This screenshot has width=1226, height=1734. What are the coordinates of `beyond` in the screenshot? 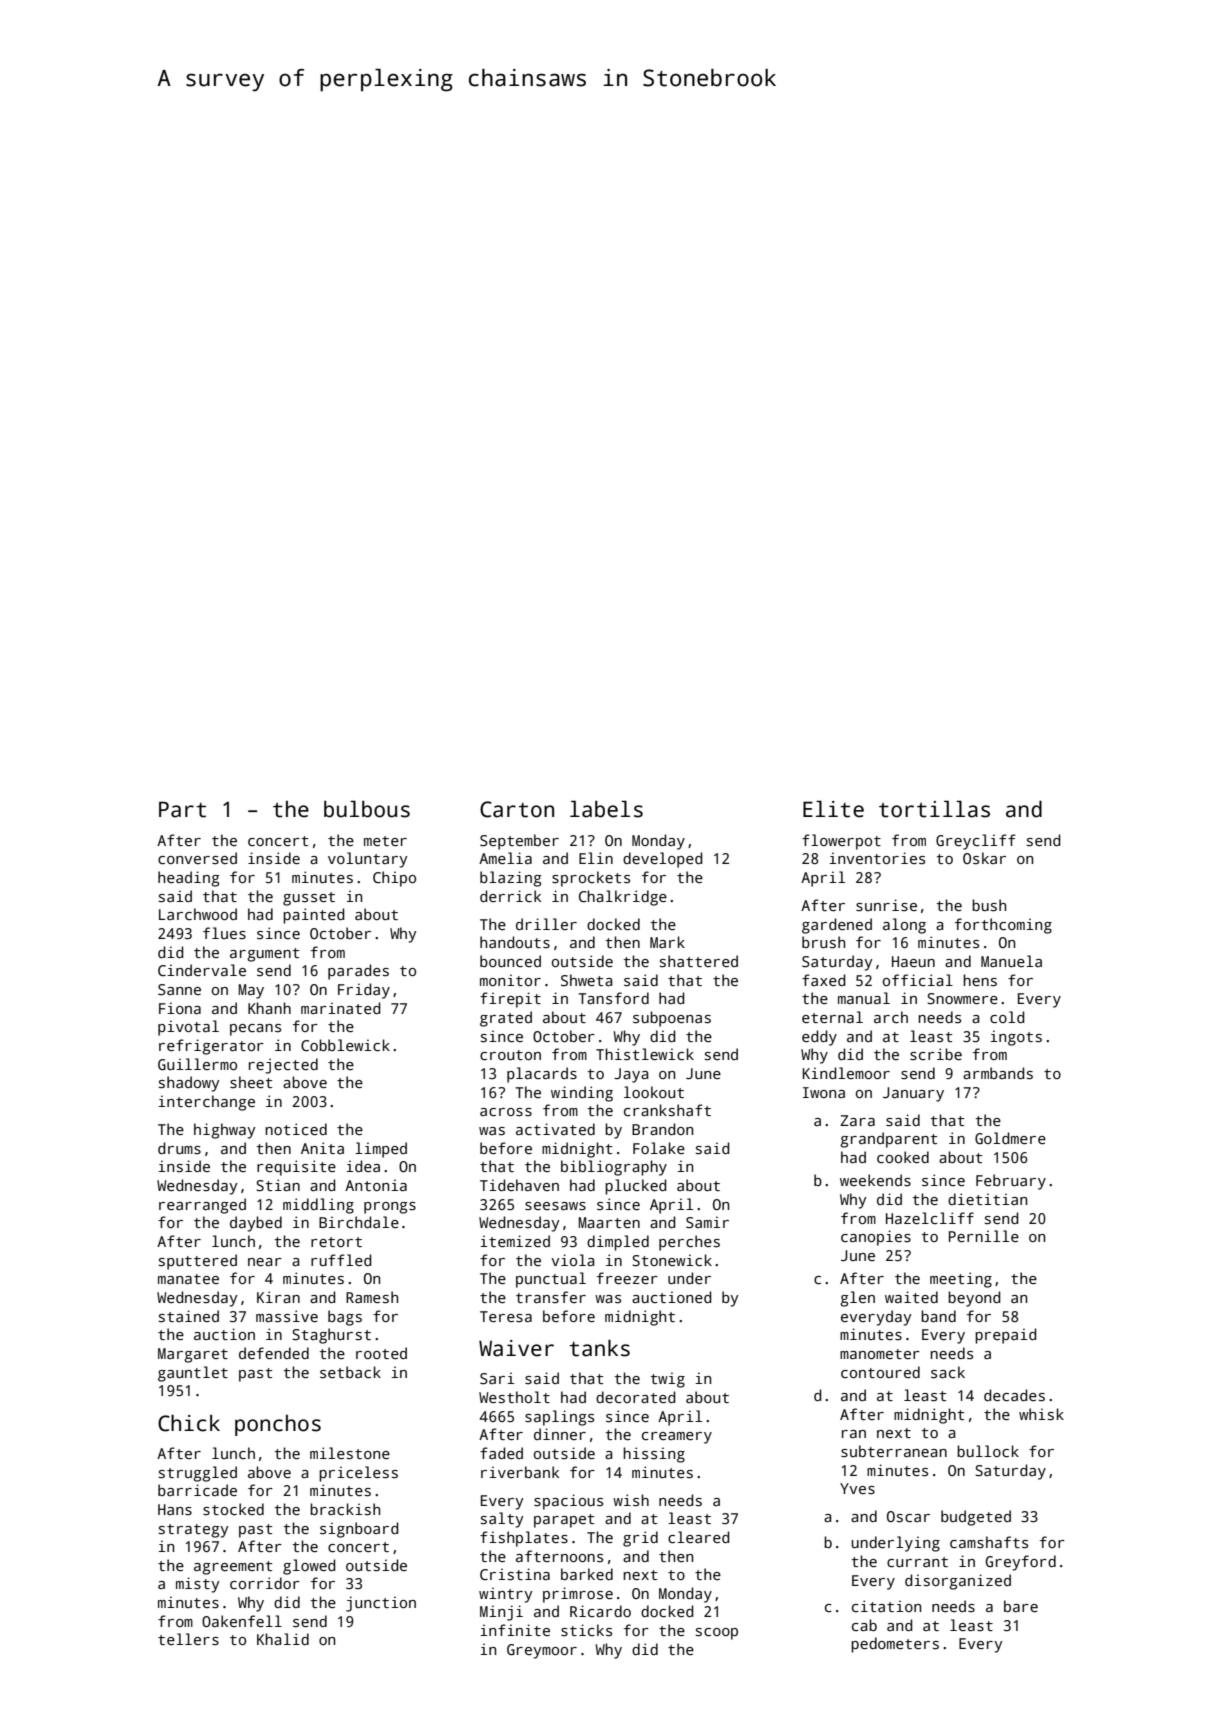 It's located at (974, 1299).
